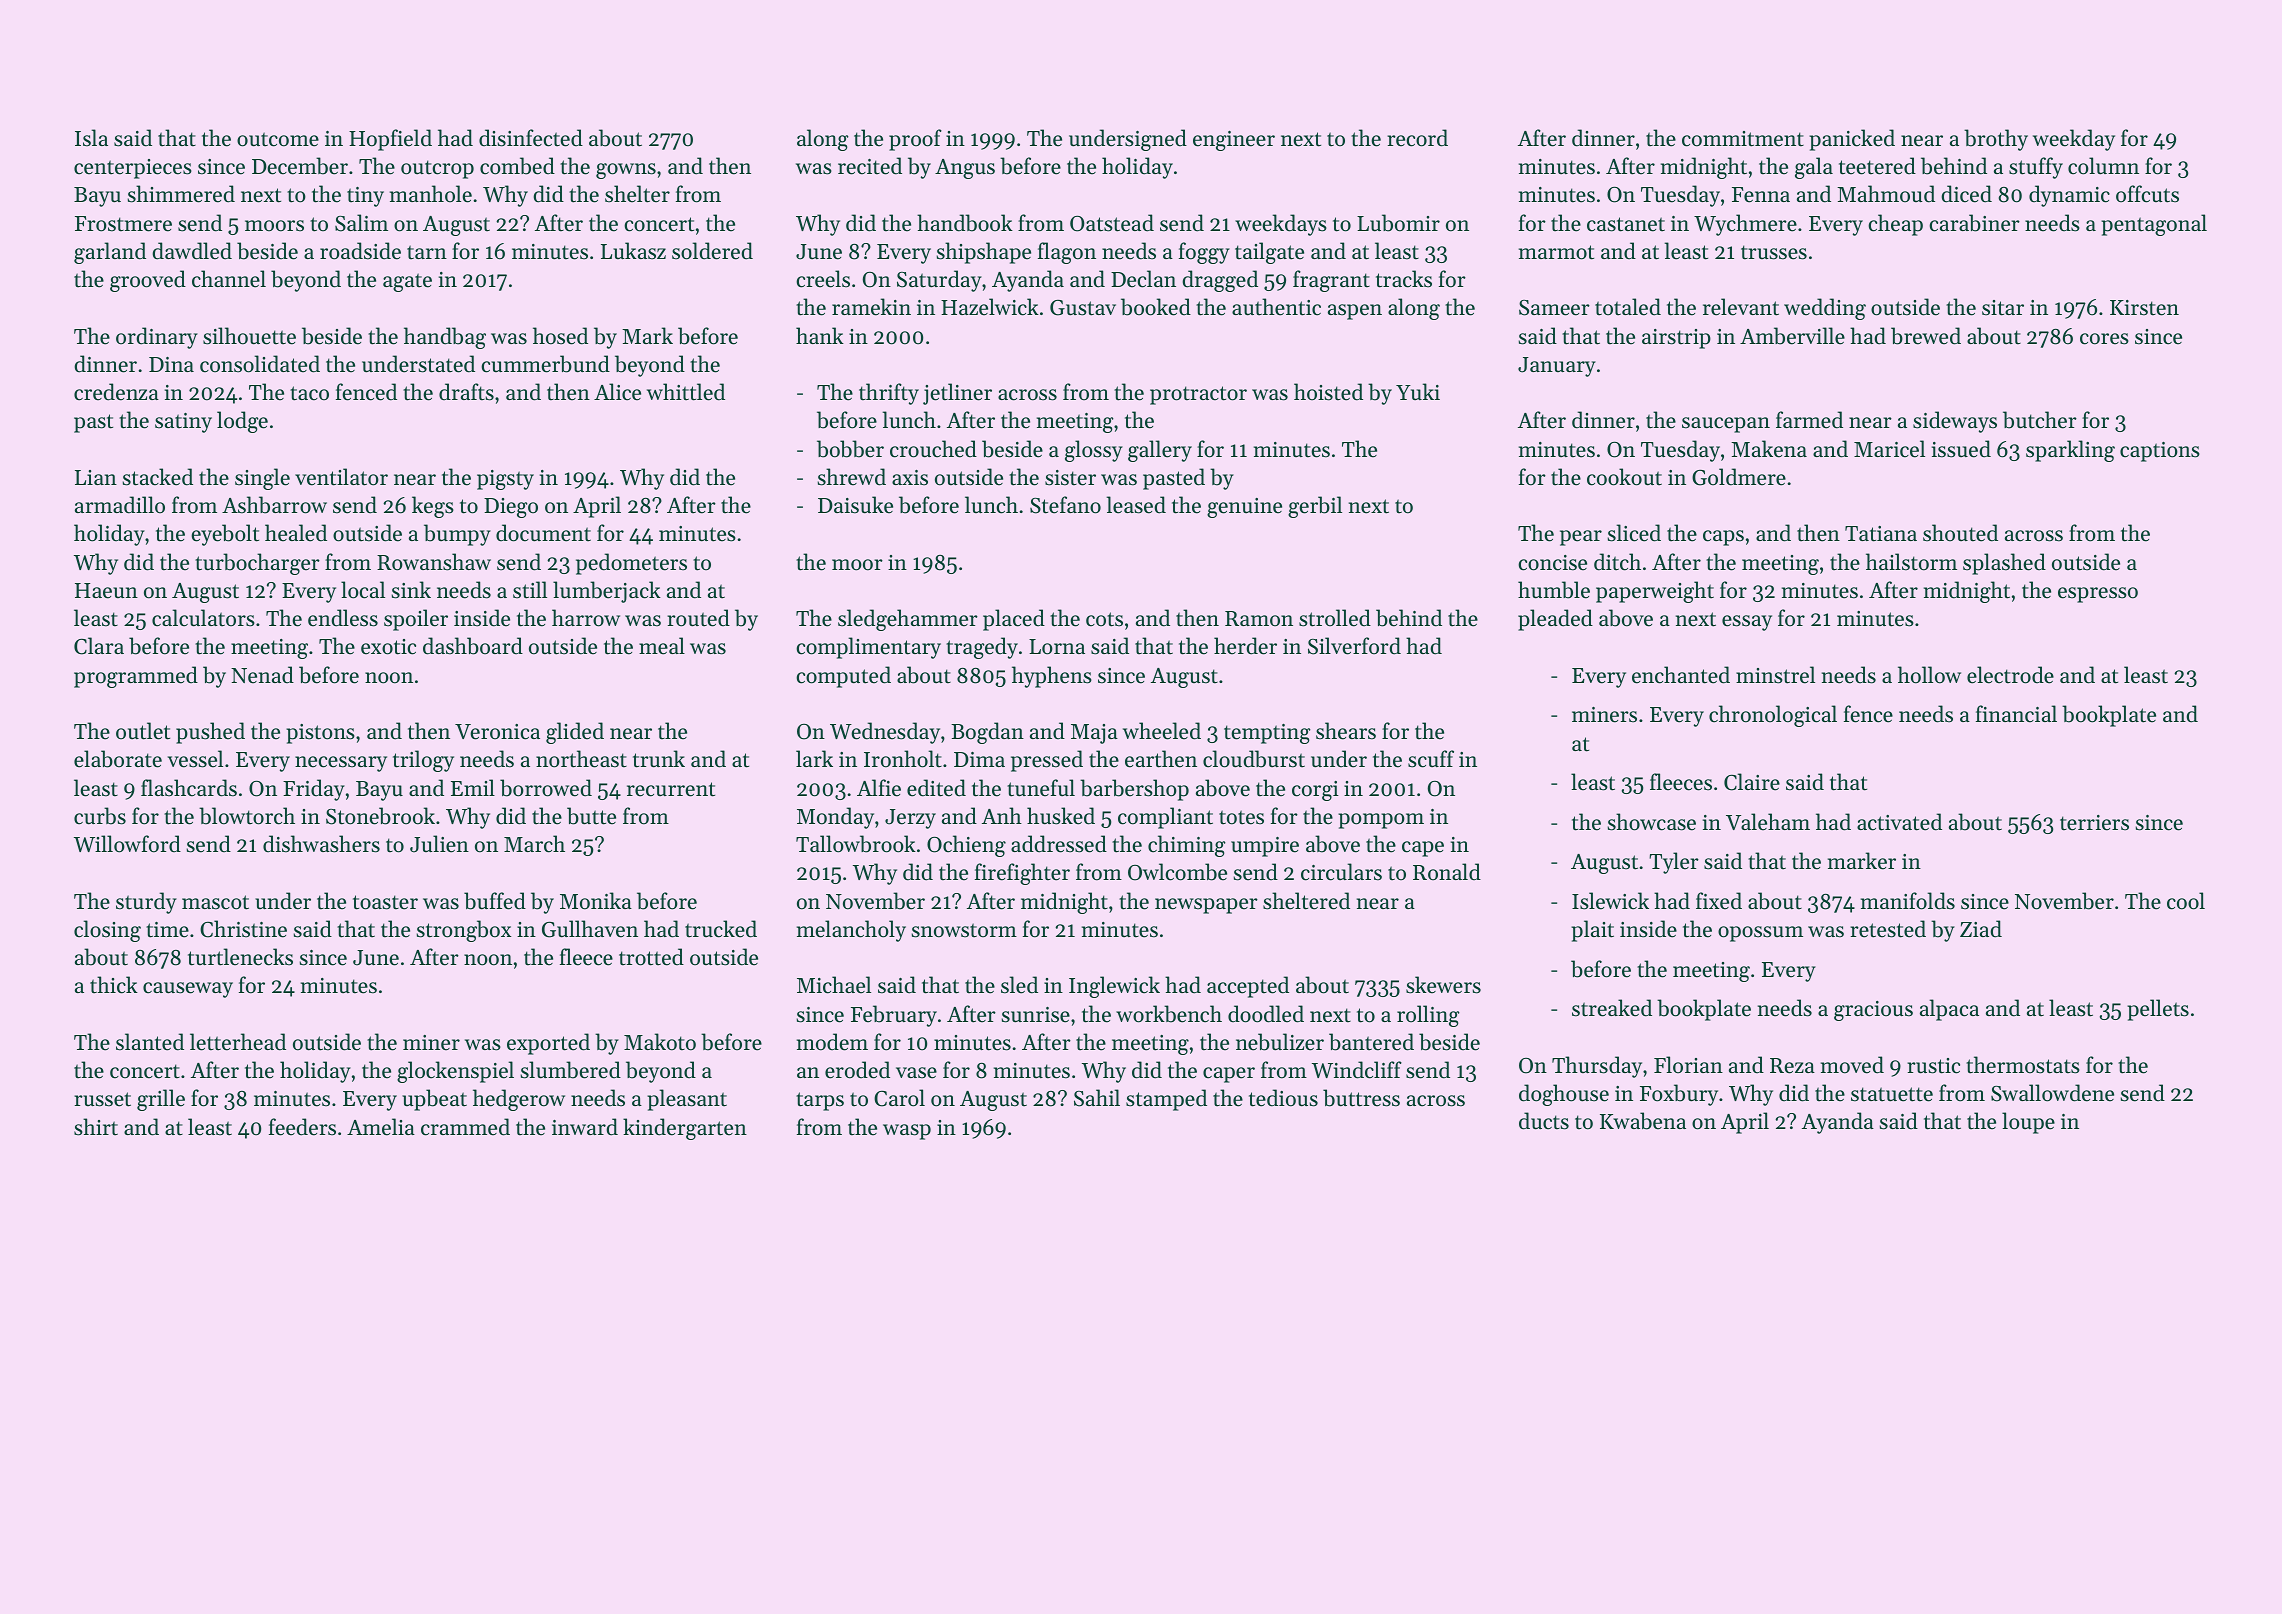 This image has height=1614, width=2282. I want to click on tempting, so click(1267, 734).
